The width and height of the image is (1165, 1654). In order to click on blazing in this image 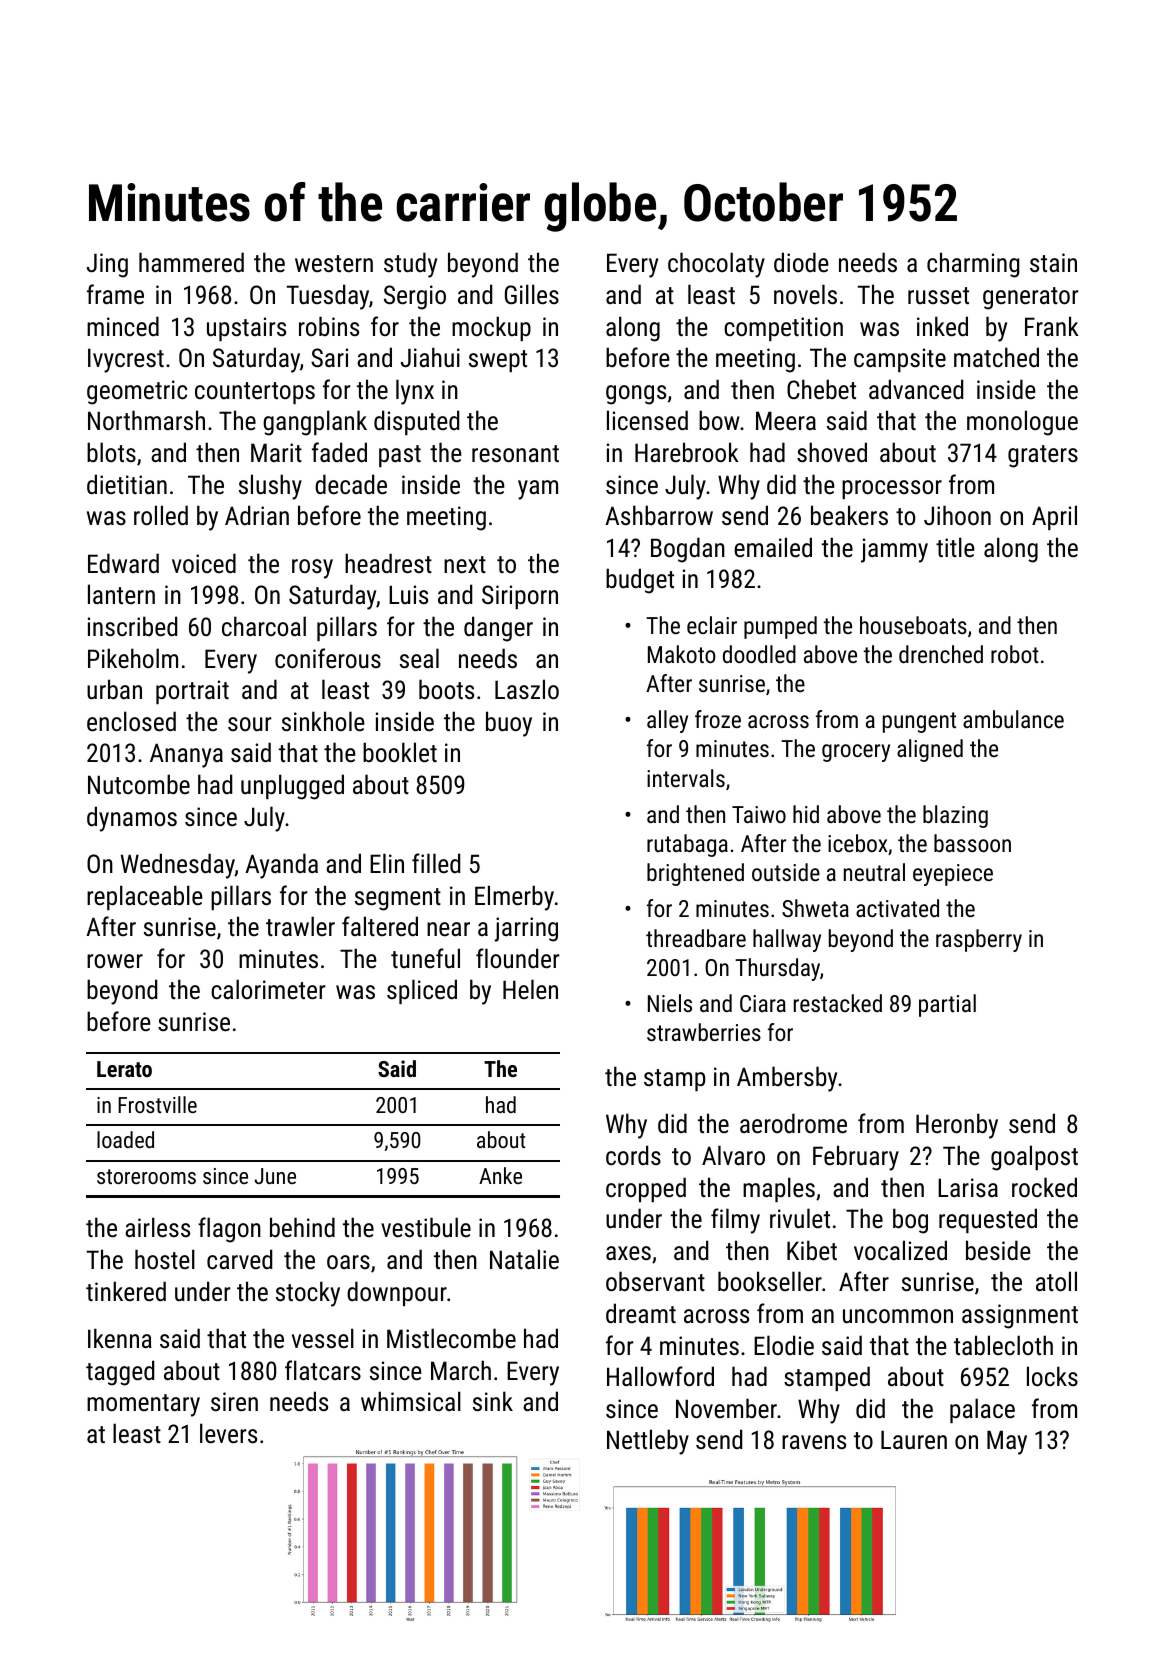, I will do `click(955, 816)`.
